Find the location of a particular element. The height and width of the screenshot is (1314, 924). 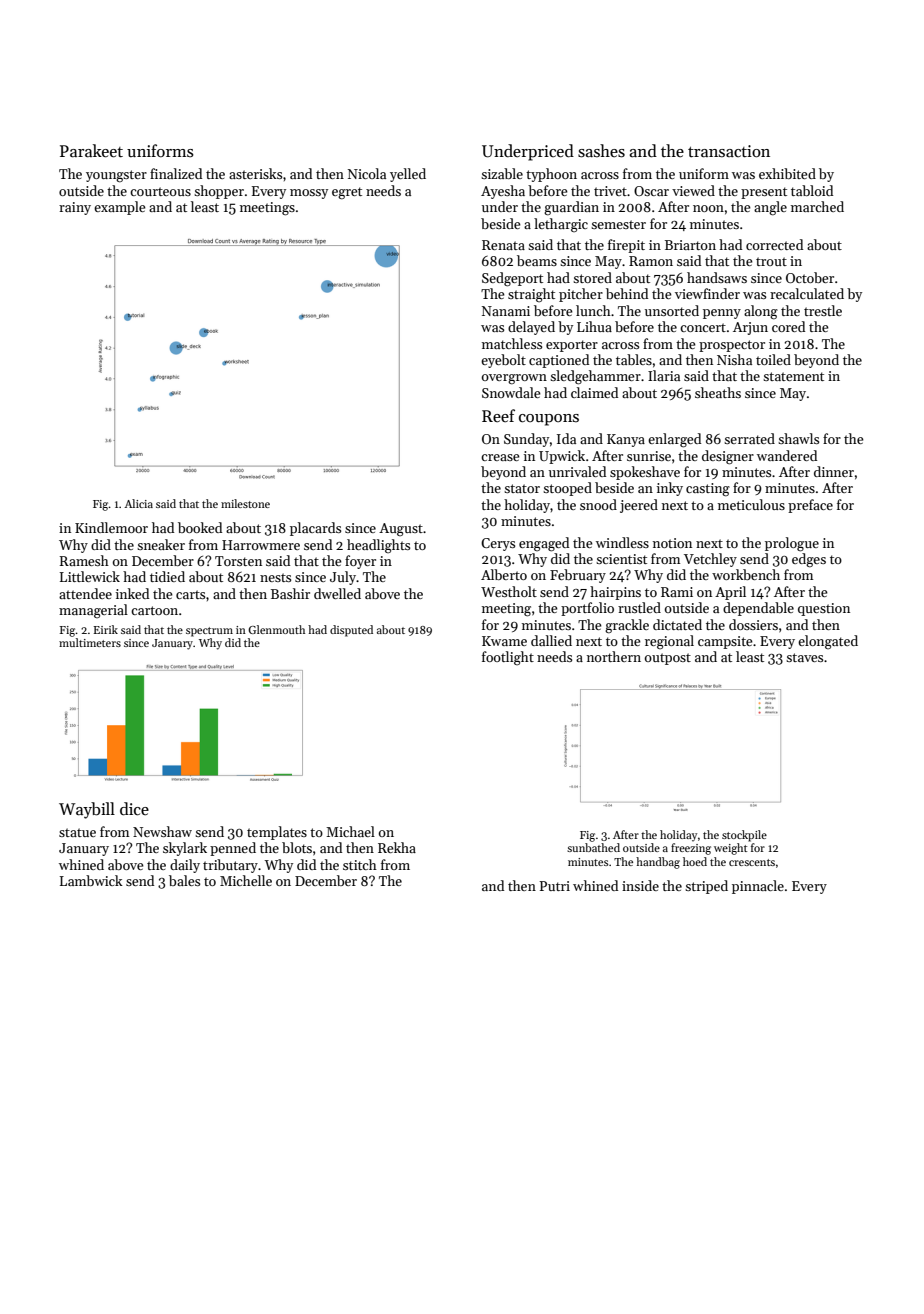

snood is located at coordinates (598, 504).
